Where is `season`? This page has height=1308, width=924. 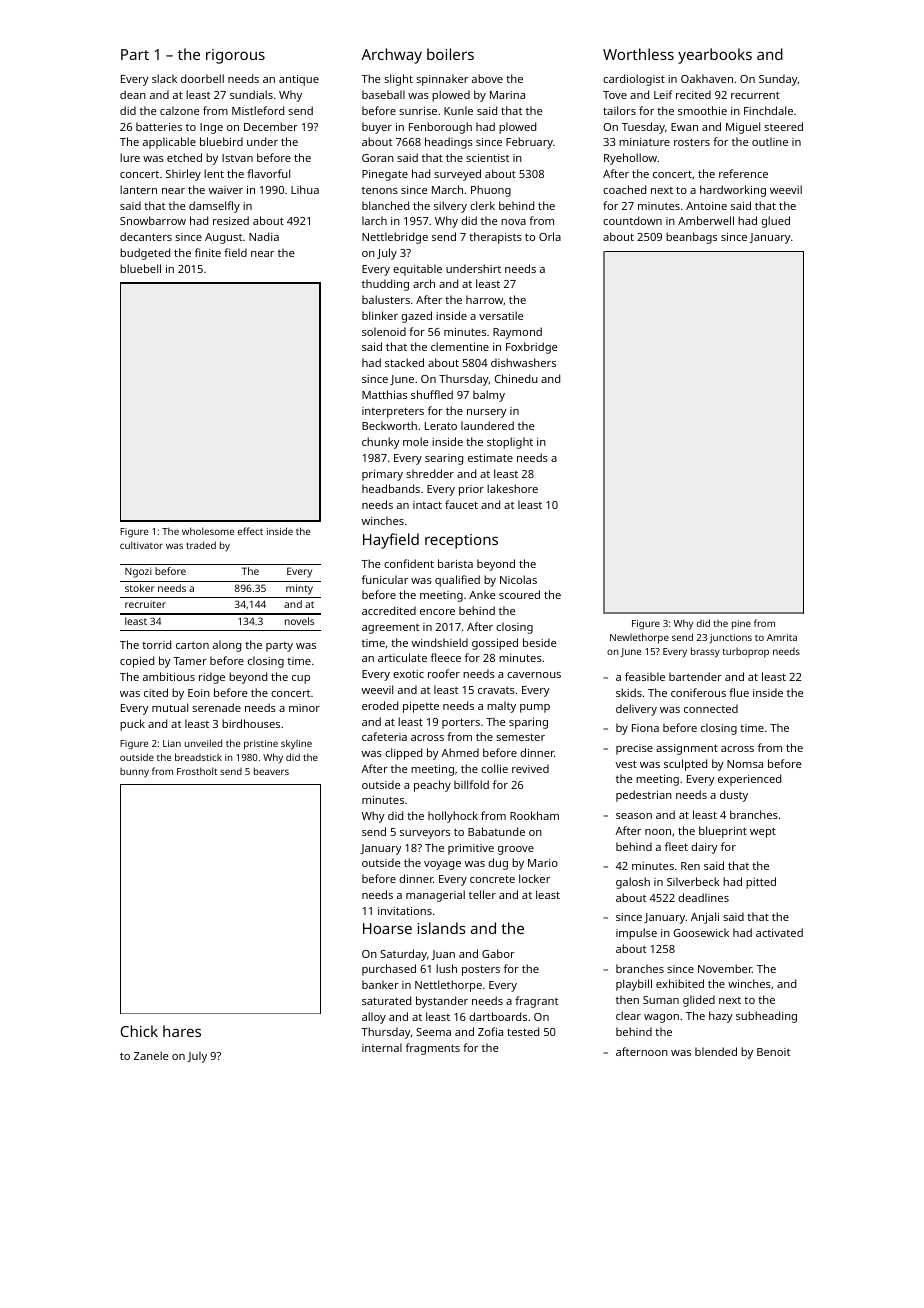
season is located at coordinates (634, 816).
